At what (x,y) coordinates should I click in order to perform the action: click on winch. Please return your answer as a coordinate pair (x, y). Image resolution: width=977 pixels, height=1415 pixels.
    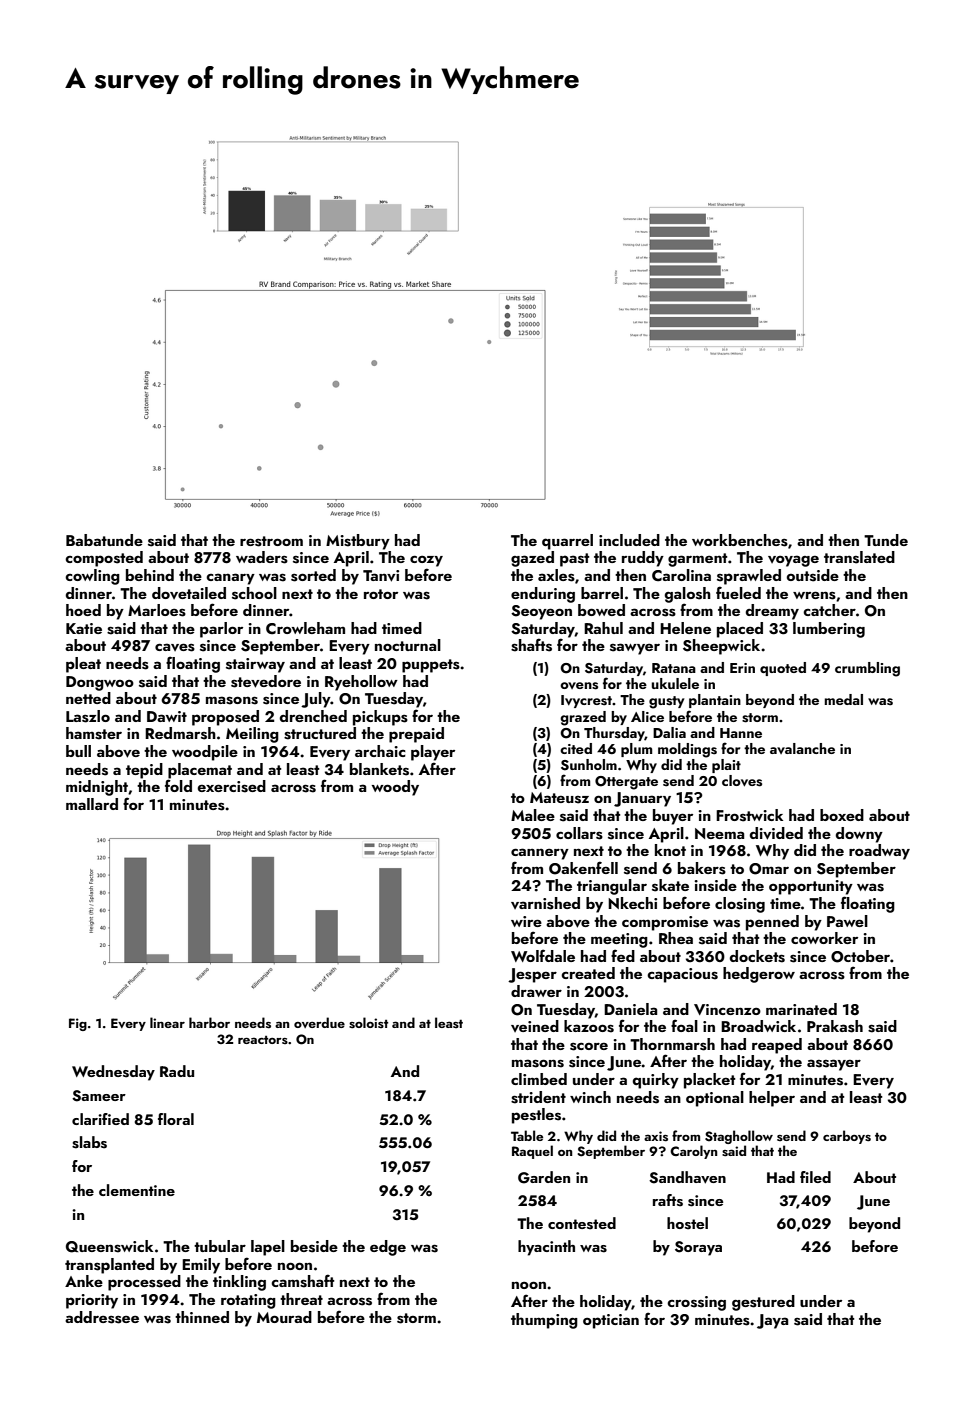
    Looking at the image, I should click on (590, 1097).
